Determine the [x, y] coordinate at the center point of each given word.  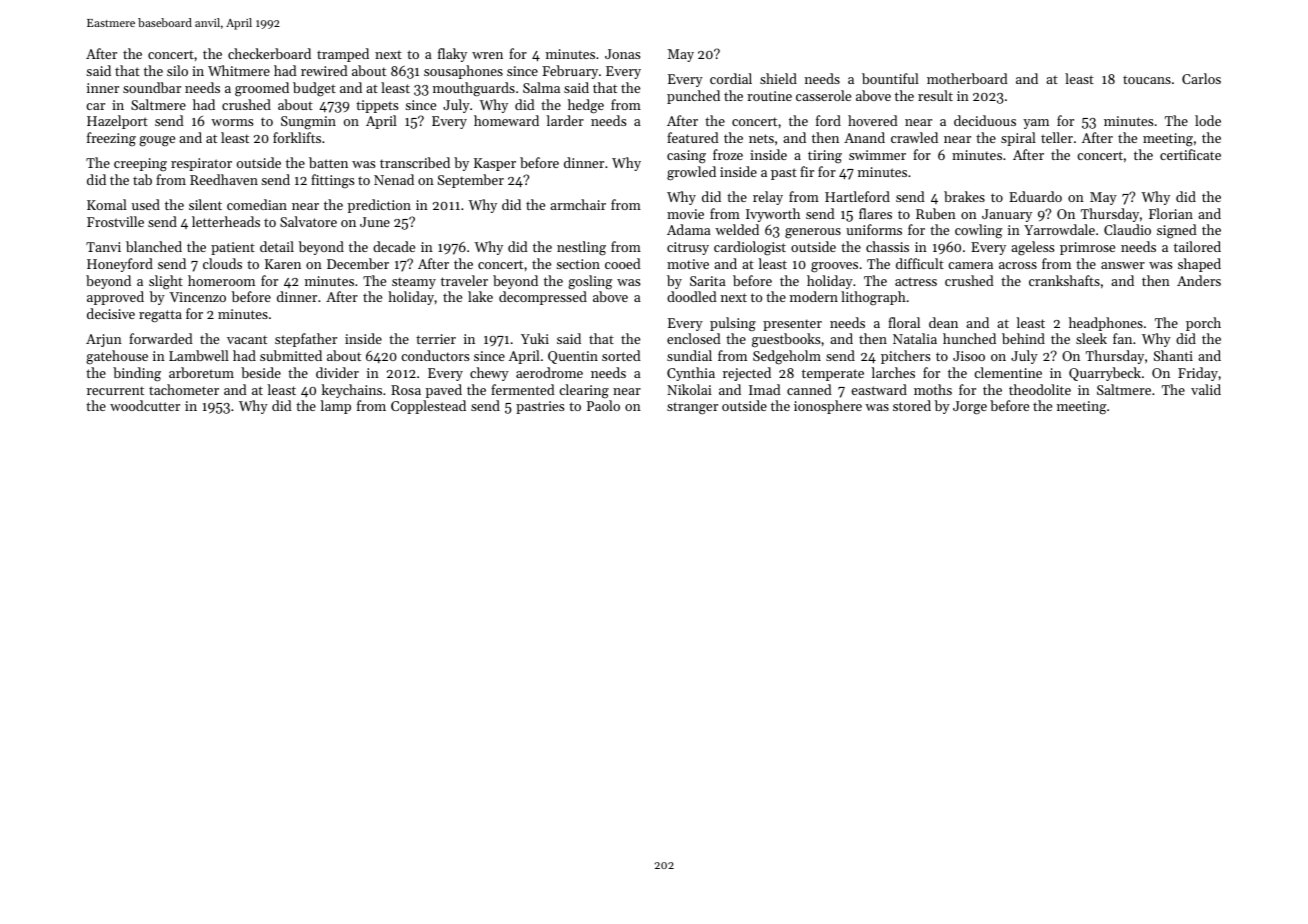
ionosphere [828, 407]
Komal [107, 204]
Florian [1171, 213]
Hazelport [117, 122]
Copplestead [428, 407]
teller [1057, 137]
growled [691, 173]
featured [693, 137]
